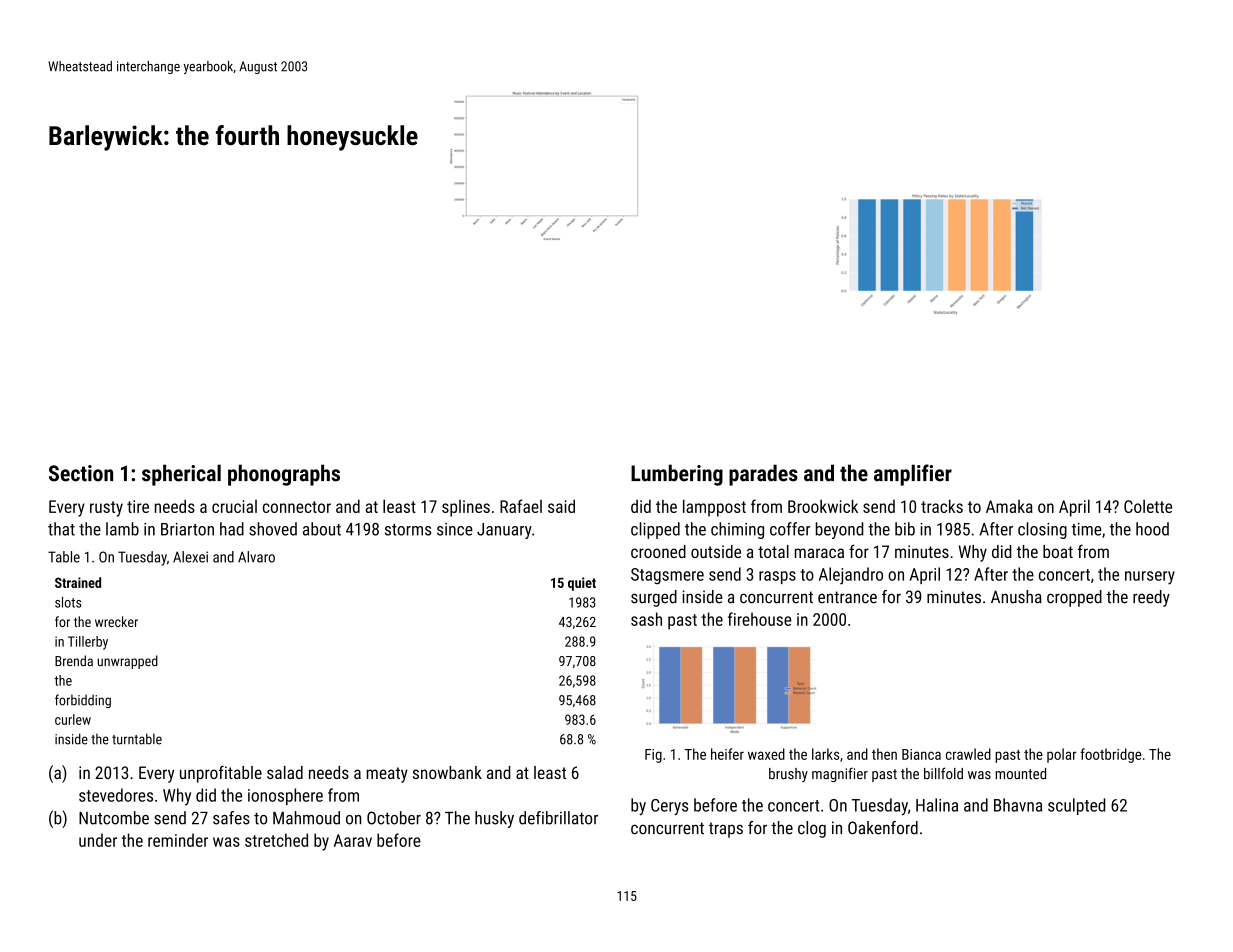  Describe the element at coordinates (913, 475) in the image. I see `amplifier` at that location.
